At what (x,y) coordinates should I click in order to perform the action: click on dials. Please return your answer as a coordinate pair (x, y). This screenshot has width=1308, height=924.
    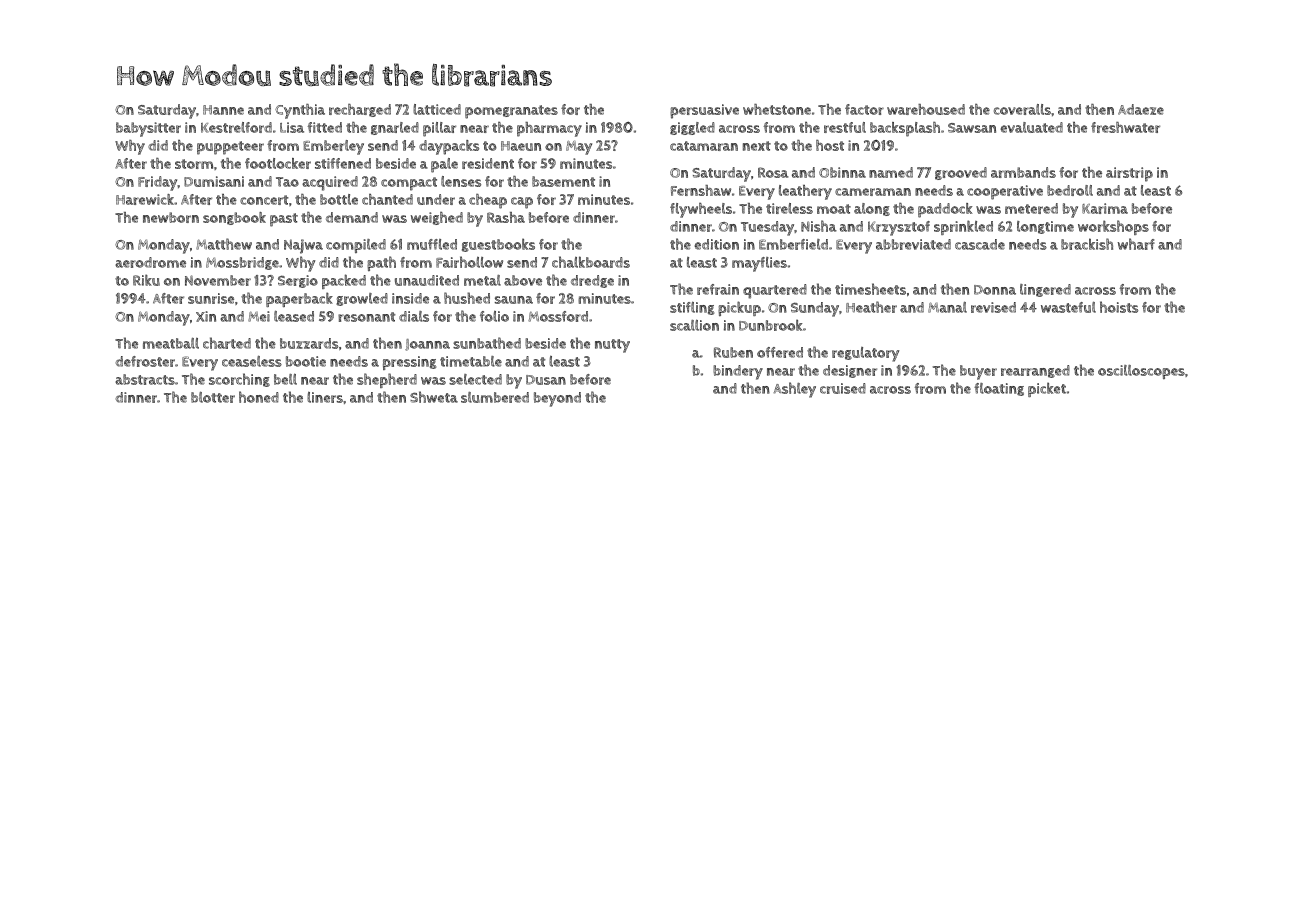
    Looking at the image, I should click on (414, 316).
